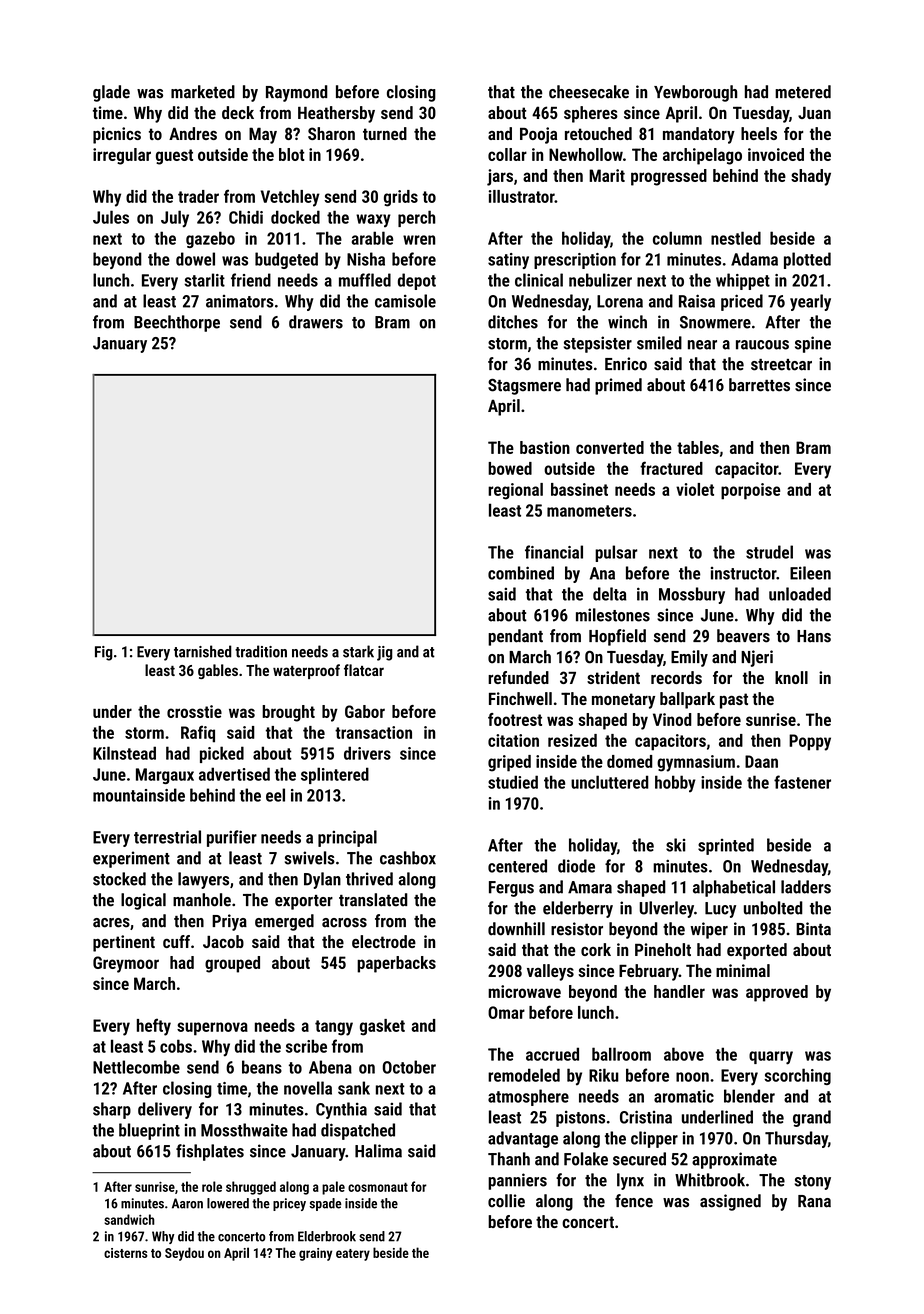  What do you see at coordinates (515, 719) in the image?
I see `footrest` at bounding box center [515, 719].
